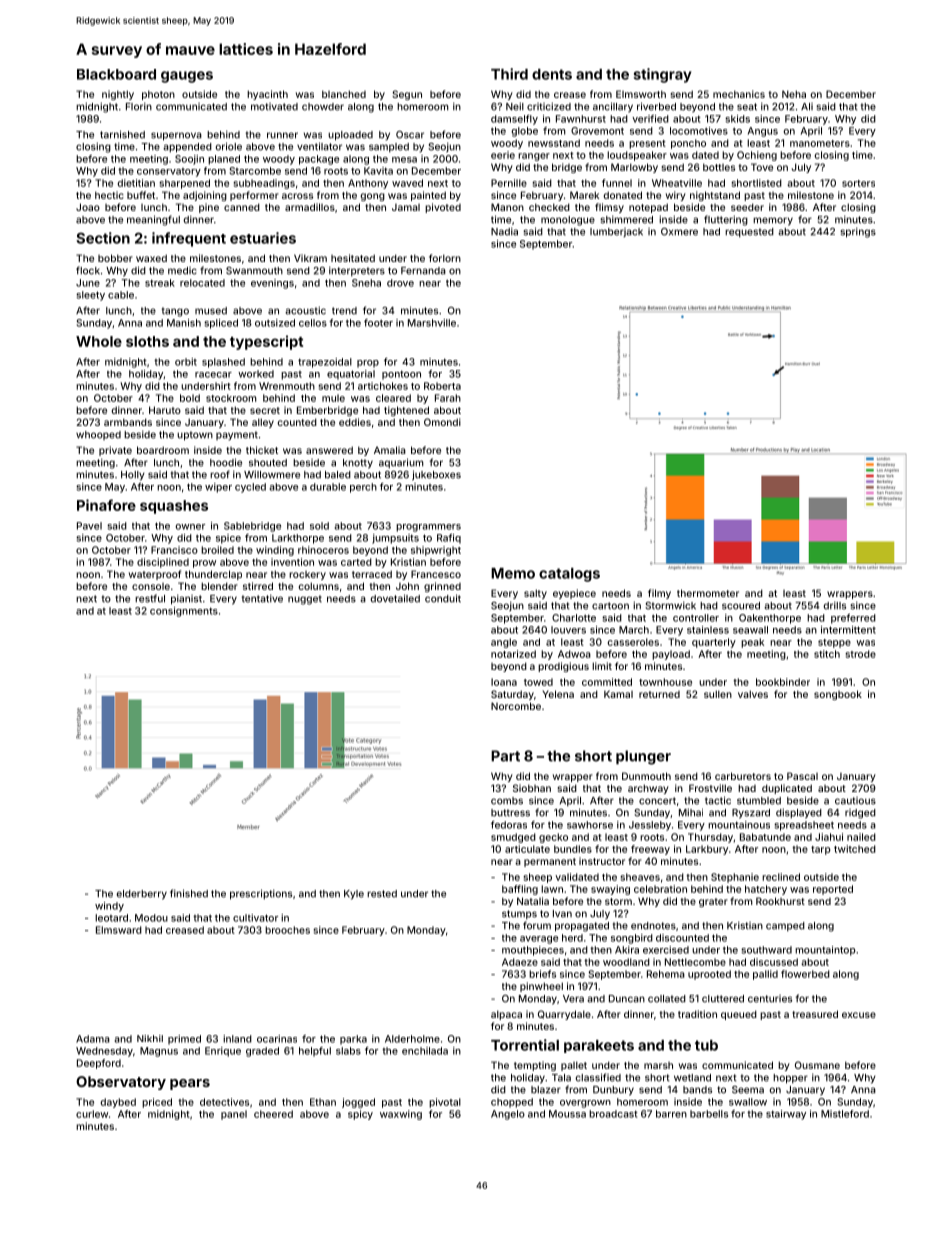 The image size is (952, 1233). What do you see at coordinates (261, 894) in the document?
I see `prescriptions` at bounding box center [261, 894].
